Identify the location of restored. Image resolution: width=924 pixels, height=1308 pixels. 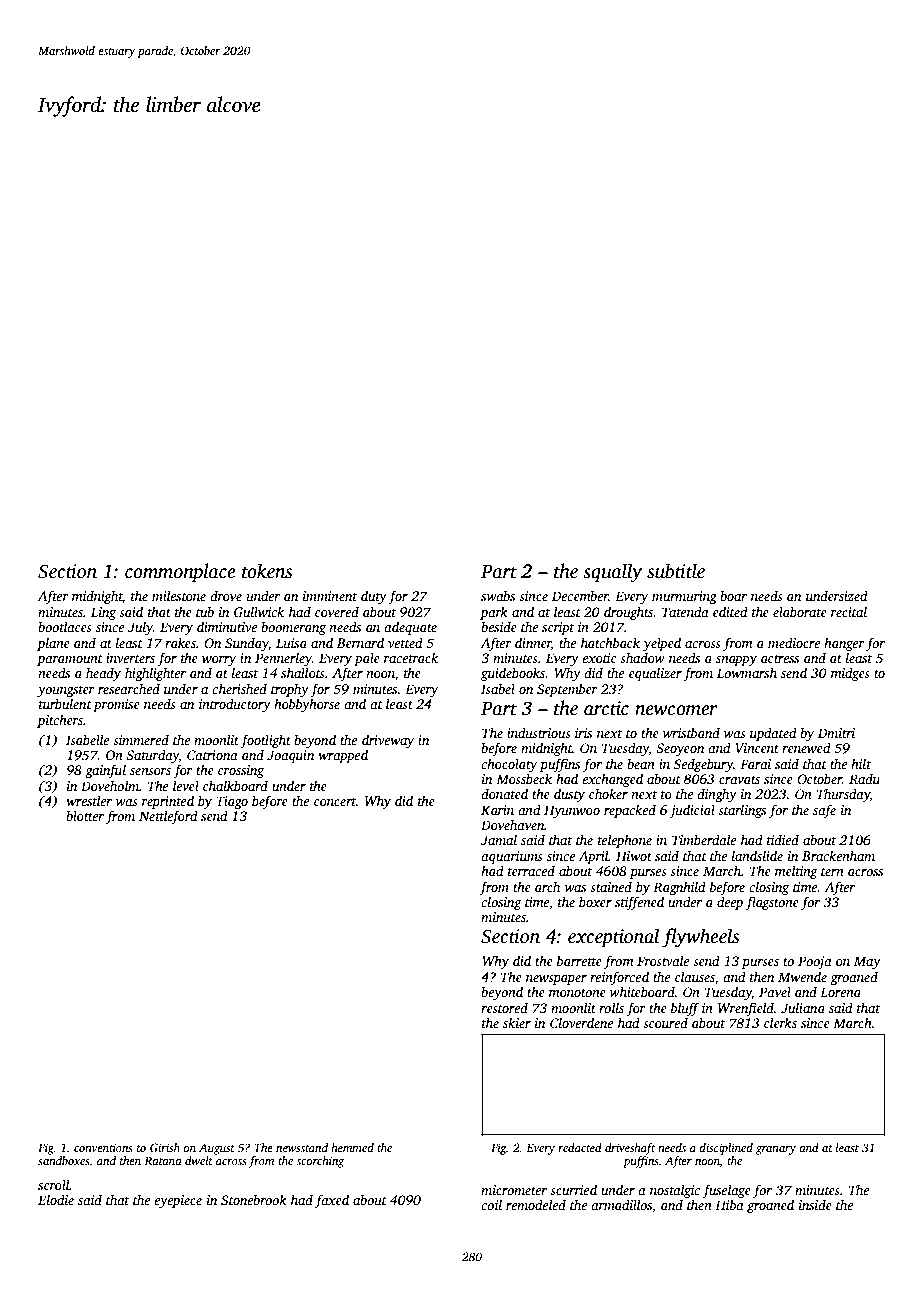
(504, 1007).
